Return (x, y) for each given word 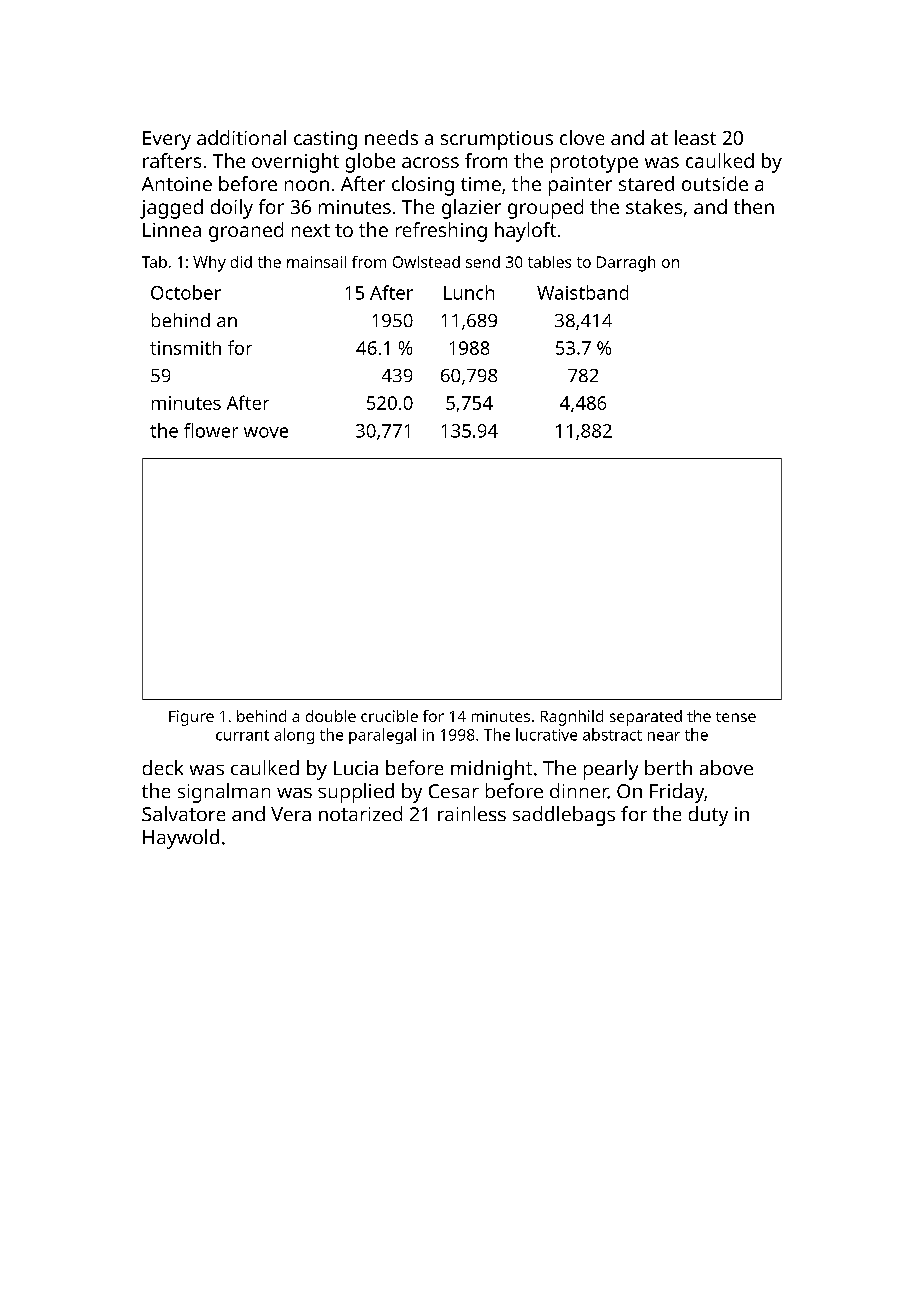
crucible (389, 716)
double (331, 716)
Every (167, 140)
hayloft (525, 232)
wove (266, 432)
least (695, 137)
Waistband (582, 292)
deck (163, 767)
